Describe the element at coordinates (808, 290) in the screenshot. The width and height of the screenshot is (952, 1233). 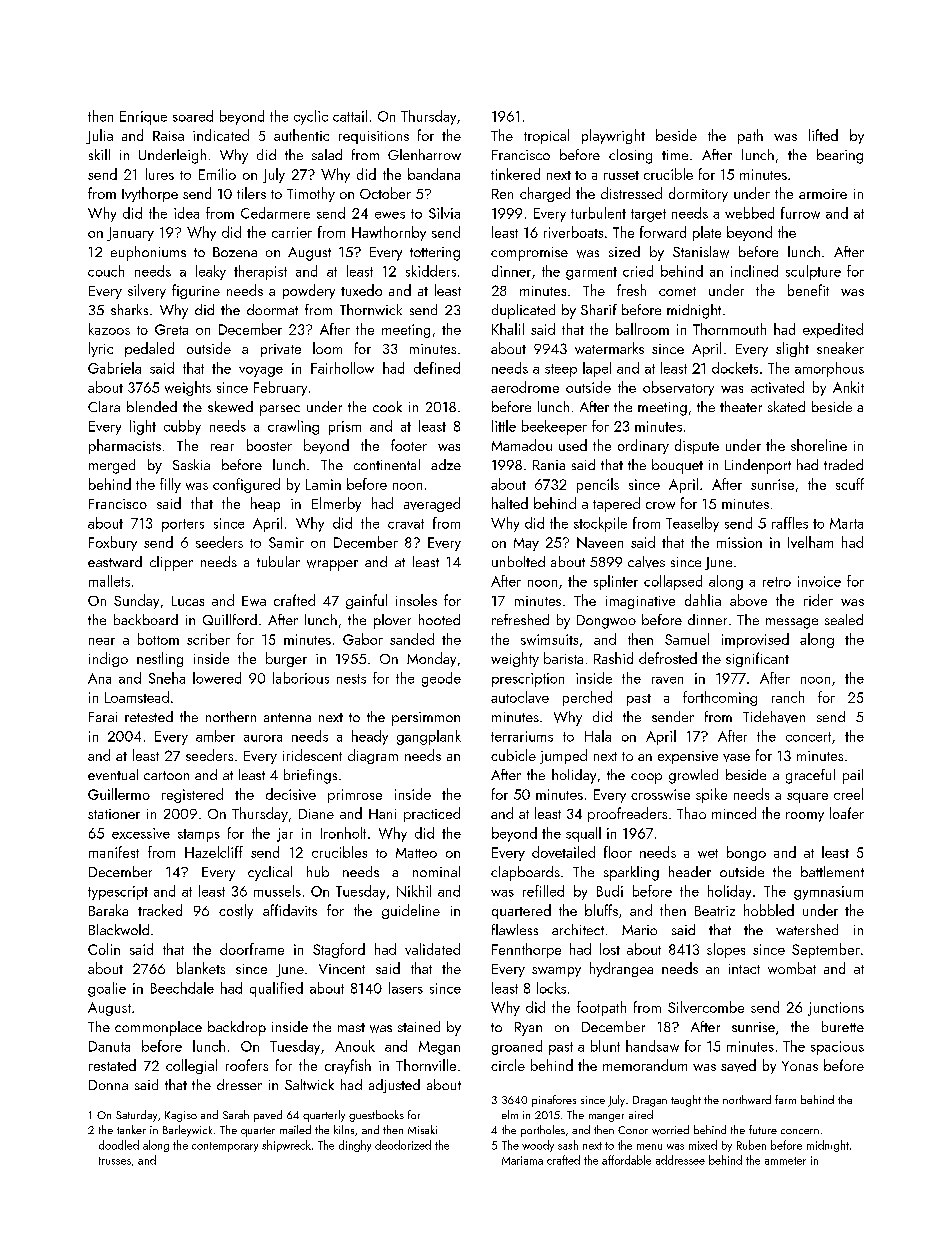
I see `benefit` at that location.
